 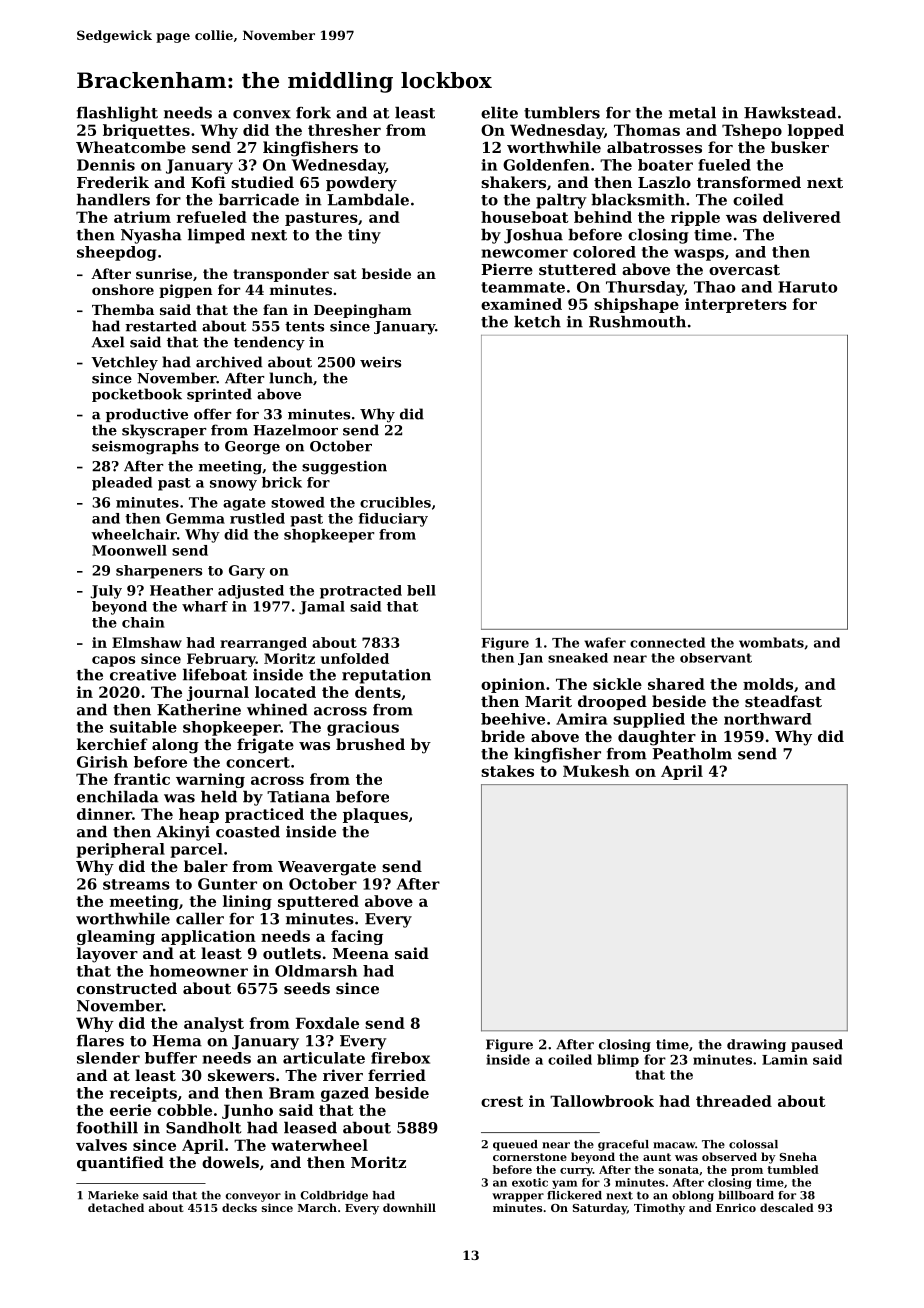 What do you see at coordinates (112, 744) in the screenshot?
I see `kerchief` at bounding box center [112, 744].
